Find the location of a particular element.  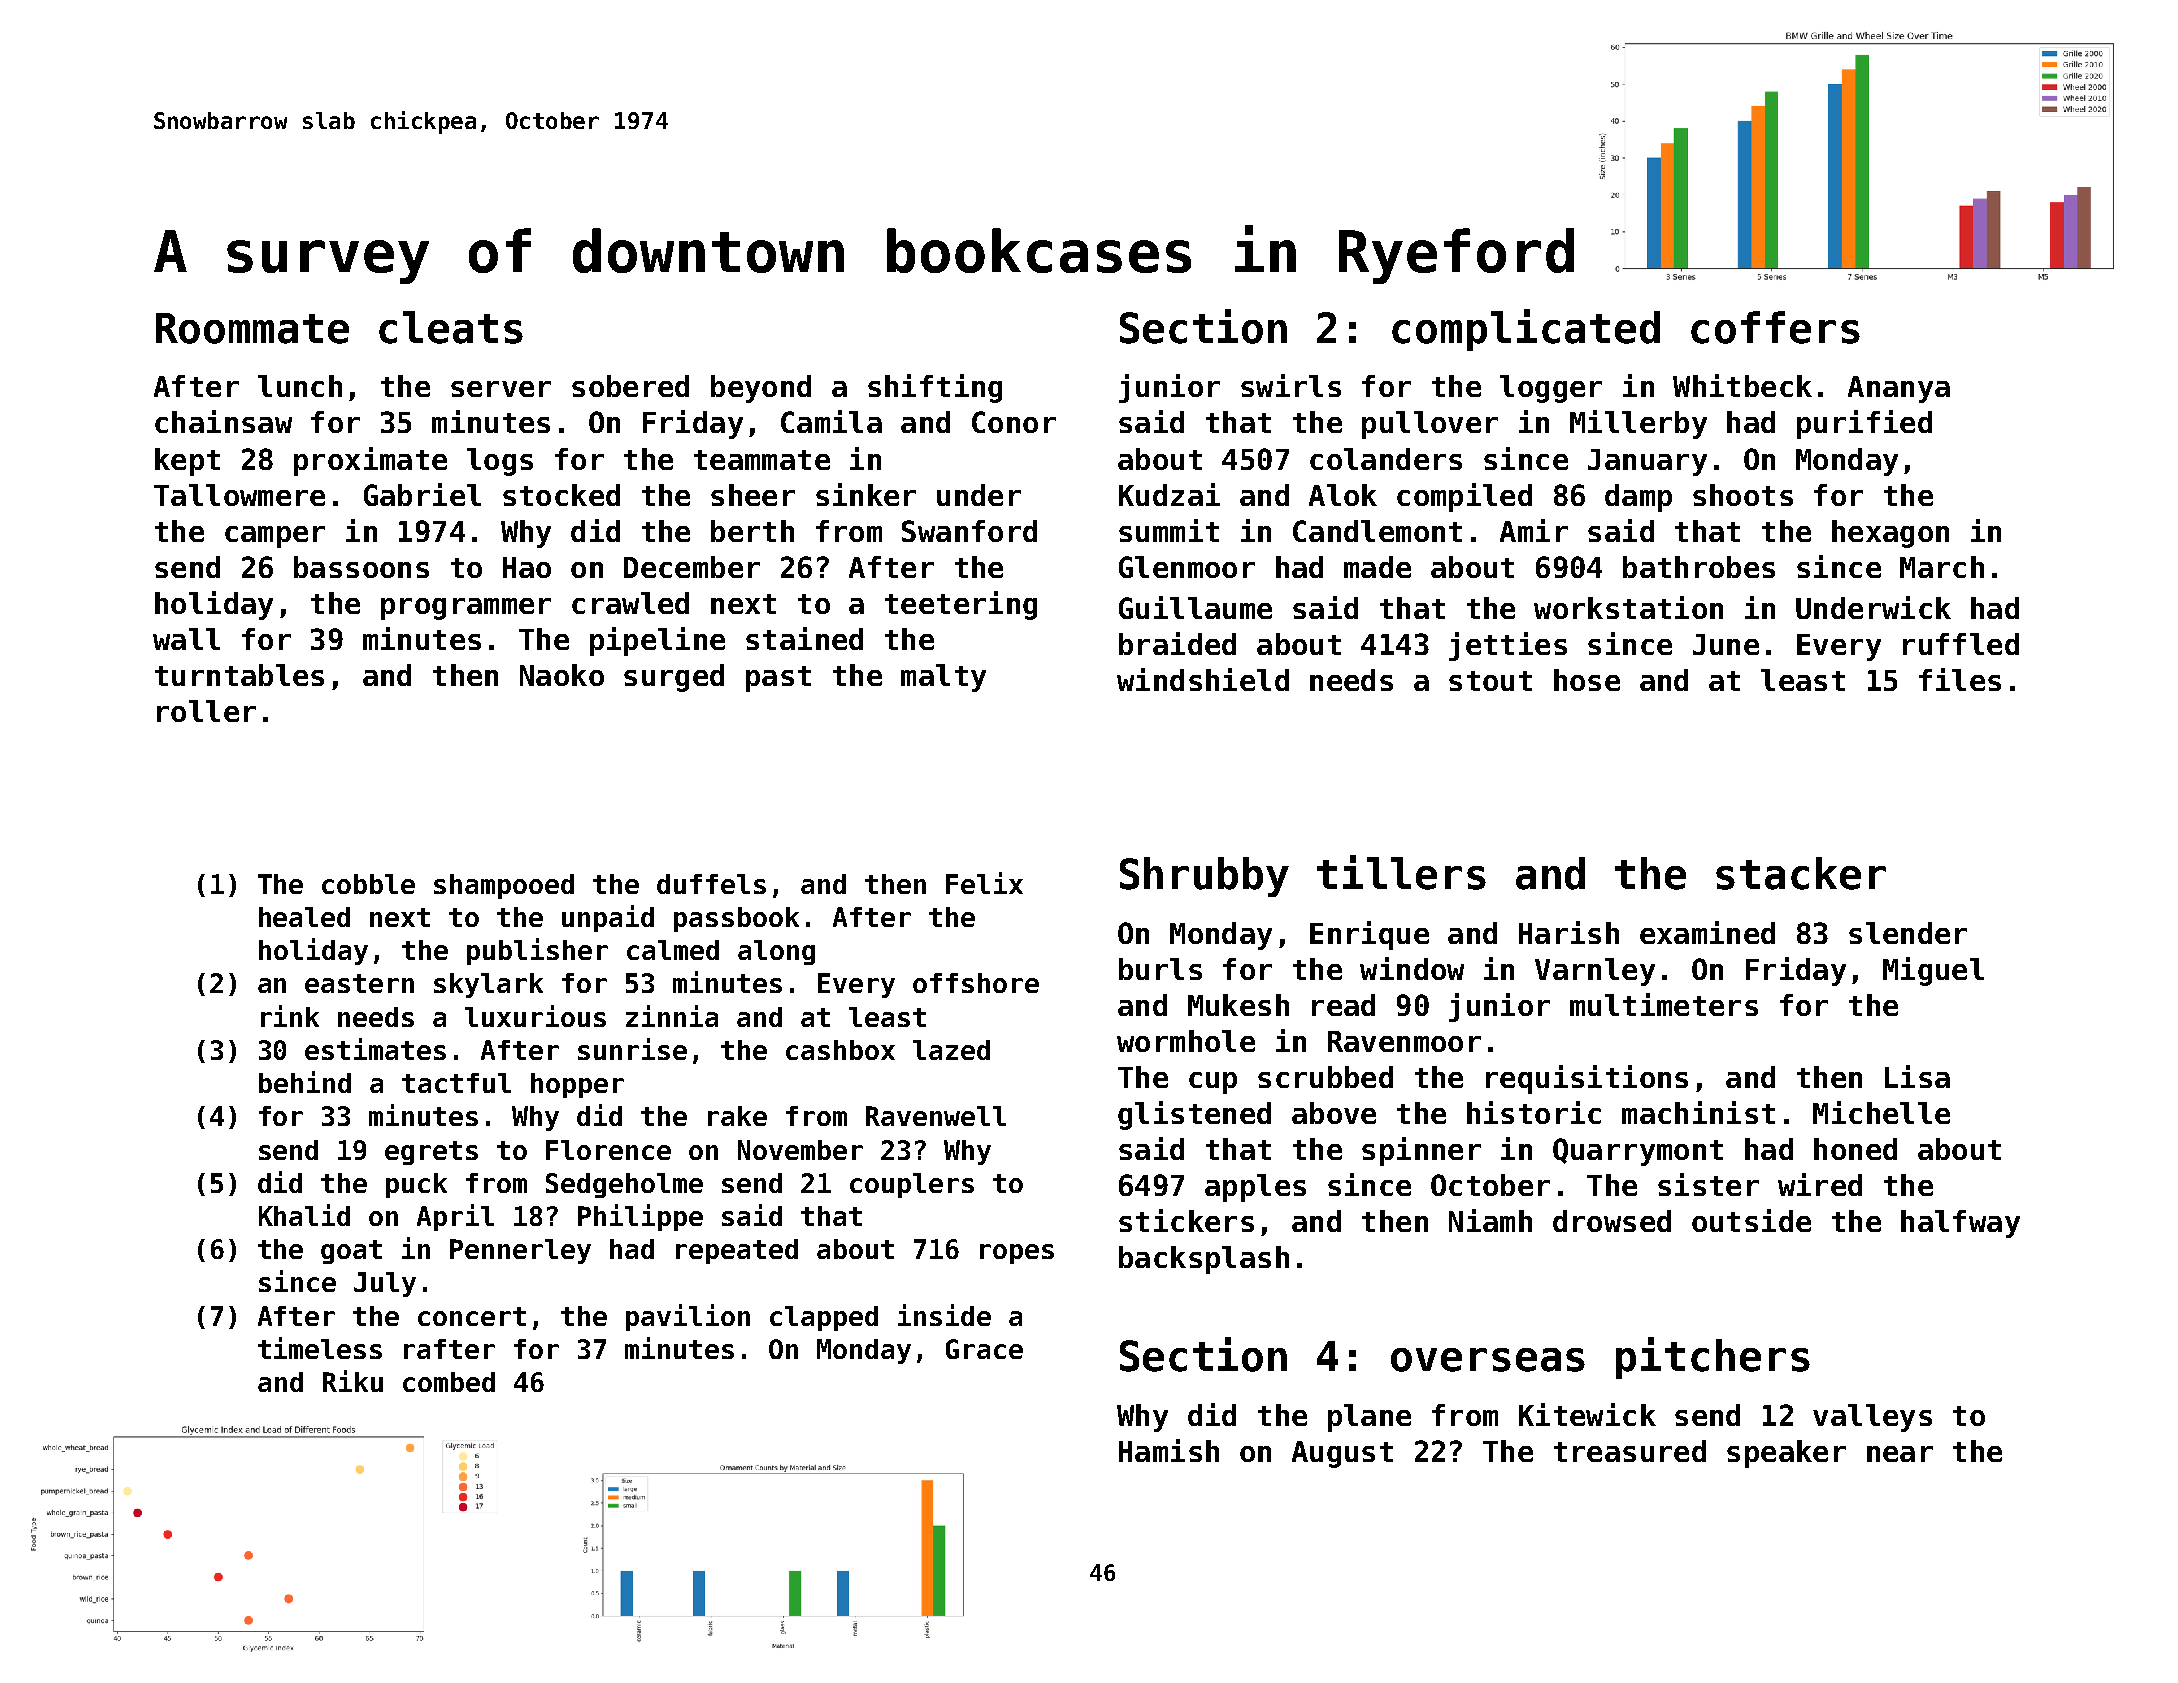

combed is located at coordinates (449, 1382).
